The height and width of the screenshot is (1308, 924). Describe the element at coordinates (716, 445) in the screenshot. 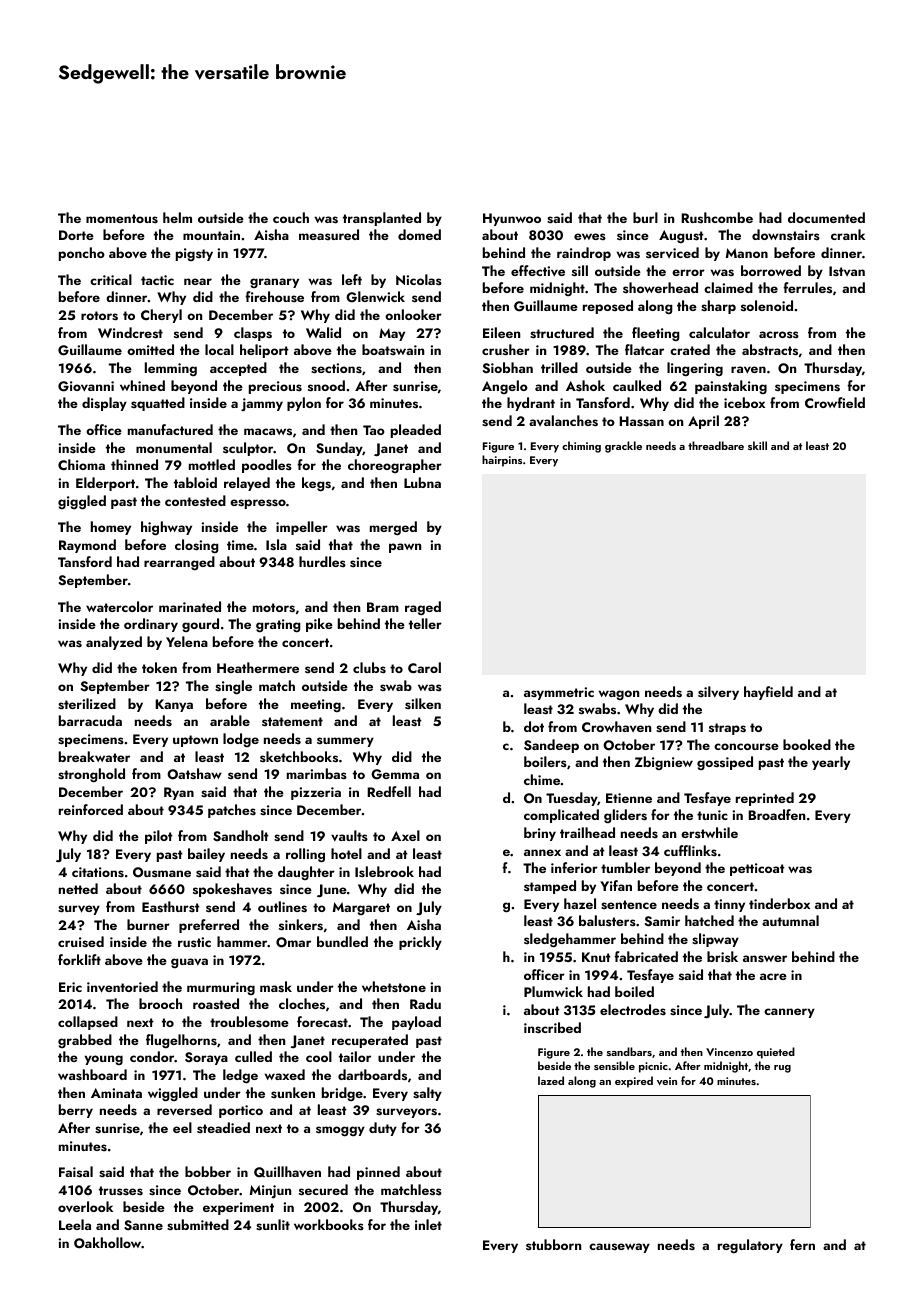

I see `threadbare` at that location.
